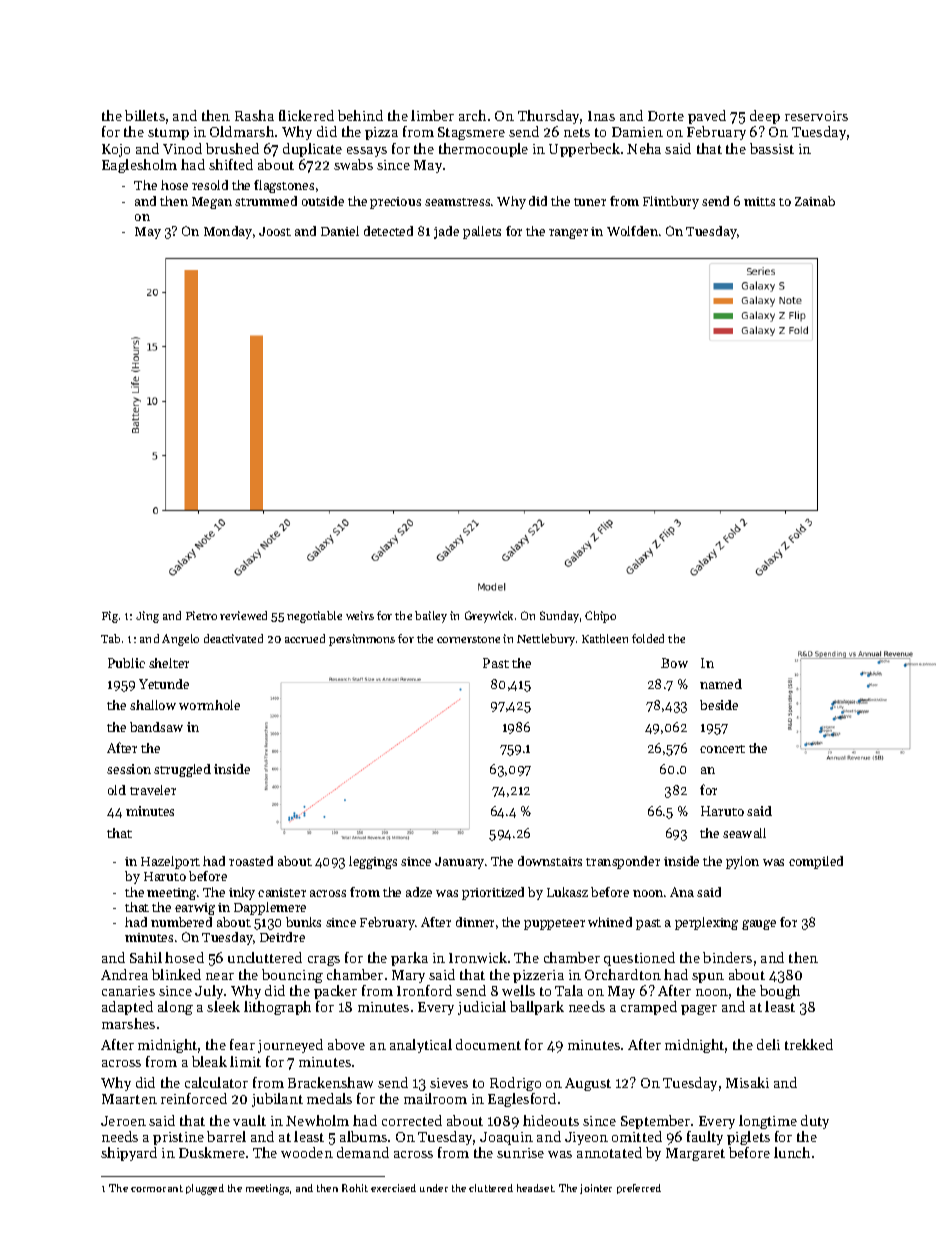 The width and height of the screenshot is (952, 1233). What do you see at coordinates (147, 617) in the screenshot?
I see `Jing` at bounding box center [147, 617].
